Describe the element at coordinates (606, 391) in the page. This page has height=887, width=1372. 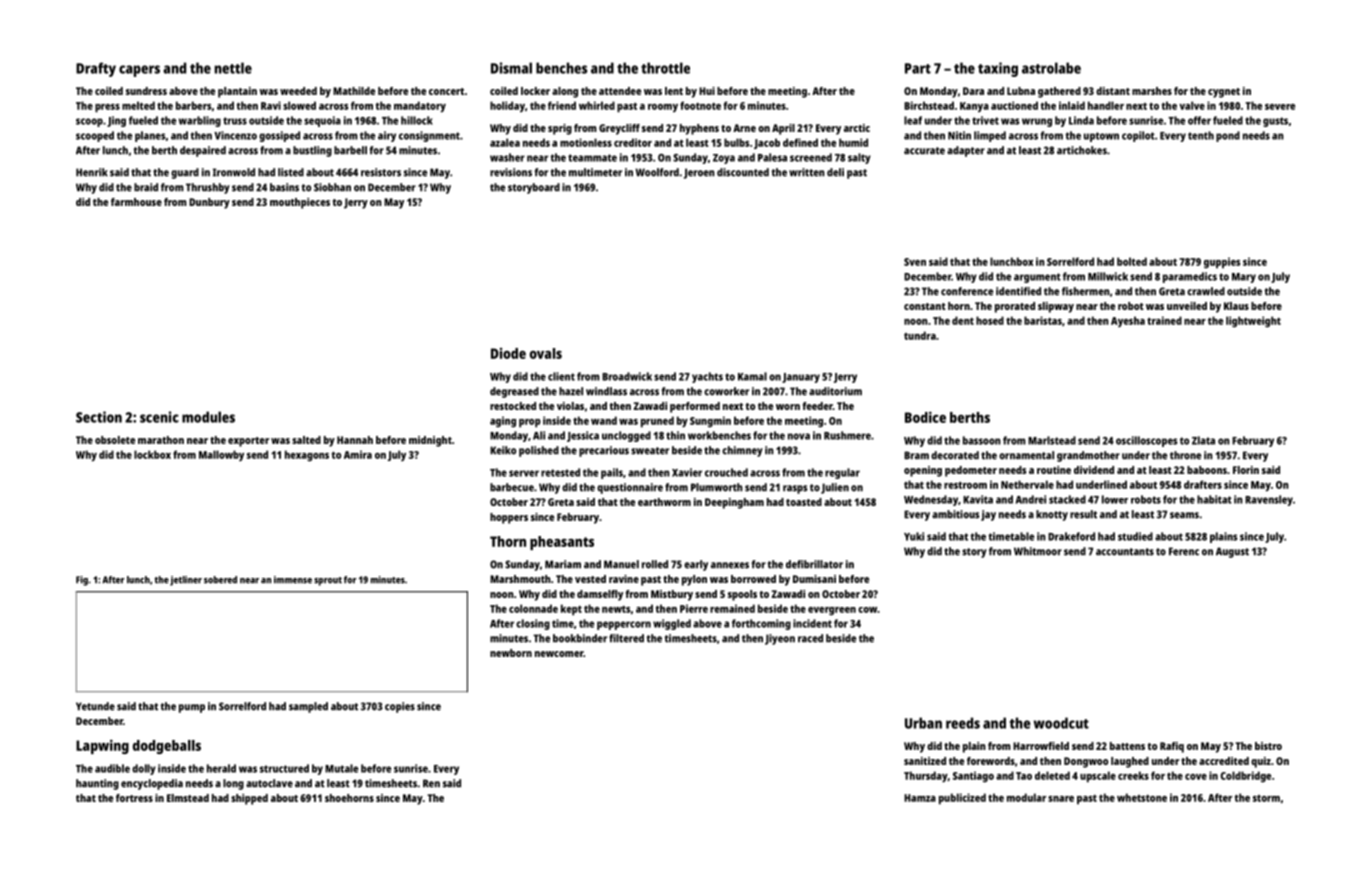
I see `windlass` at that location.
